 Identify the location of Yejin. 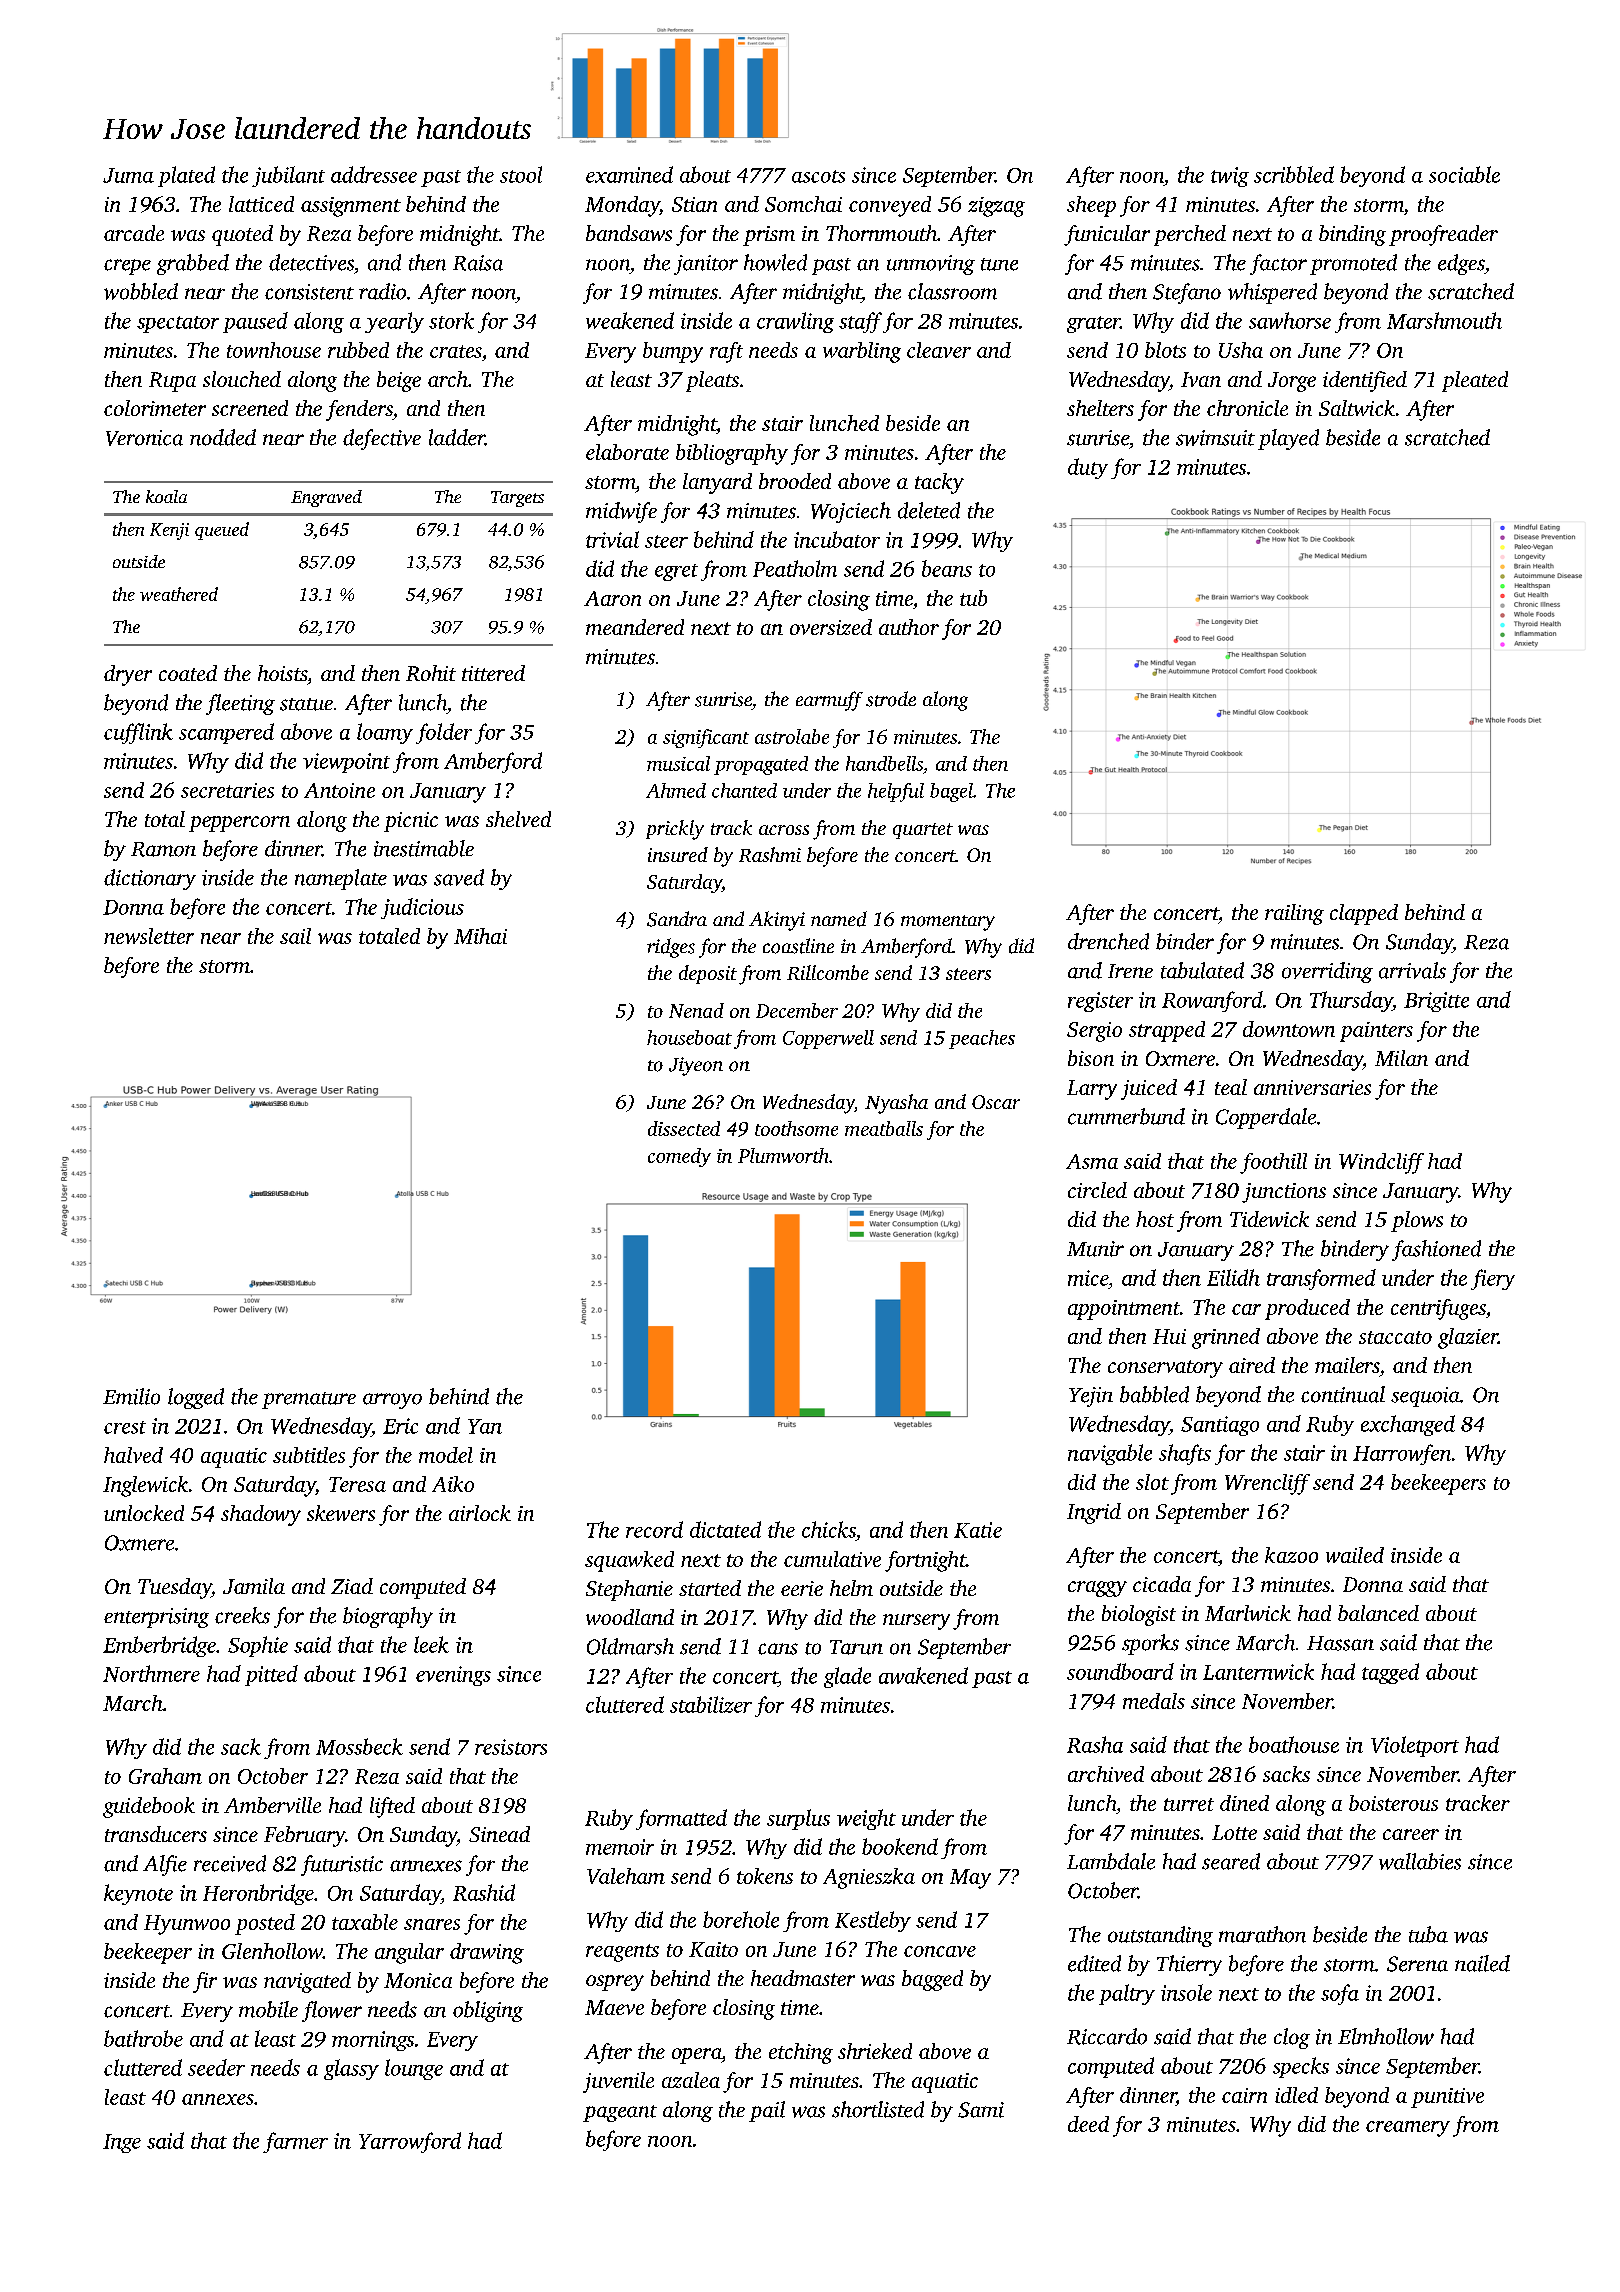
(1091, 1397).
